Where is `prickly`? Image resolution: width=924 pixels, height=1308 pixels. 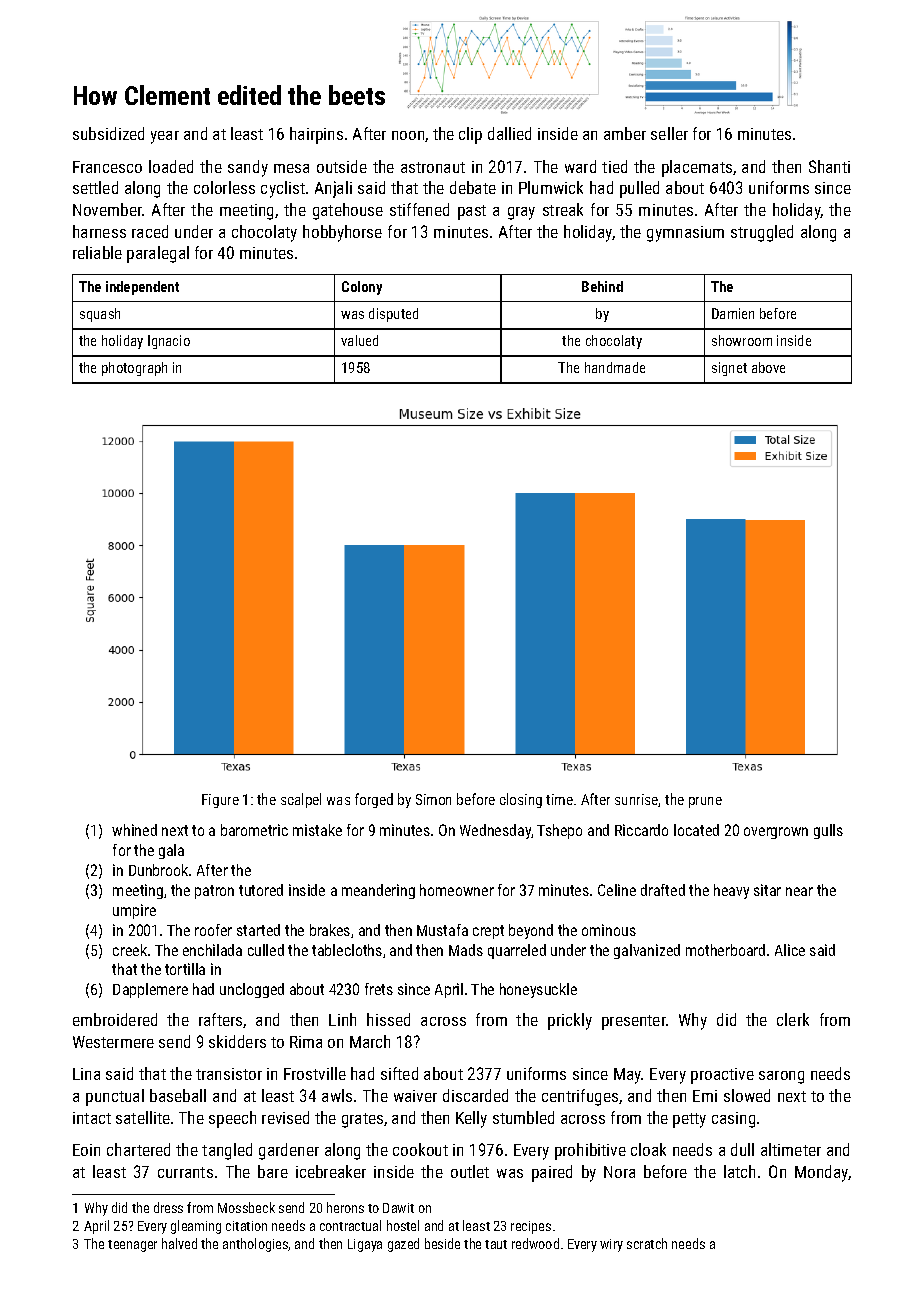
prickly is located at coordinates (570, 1021).
